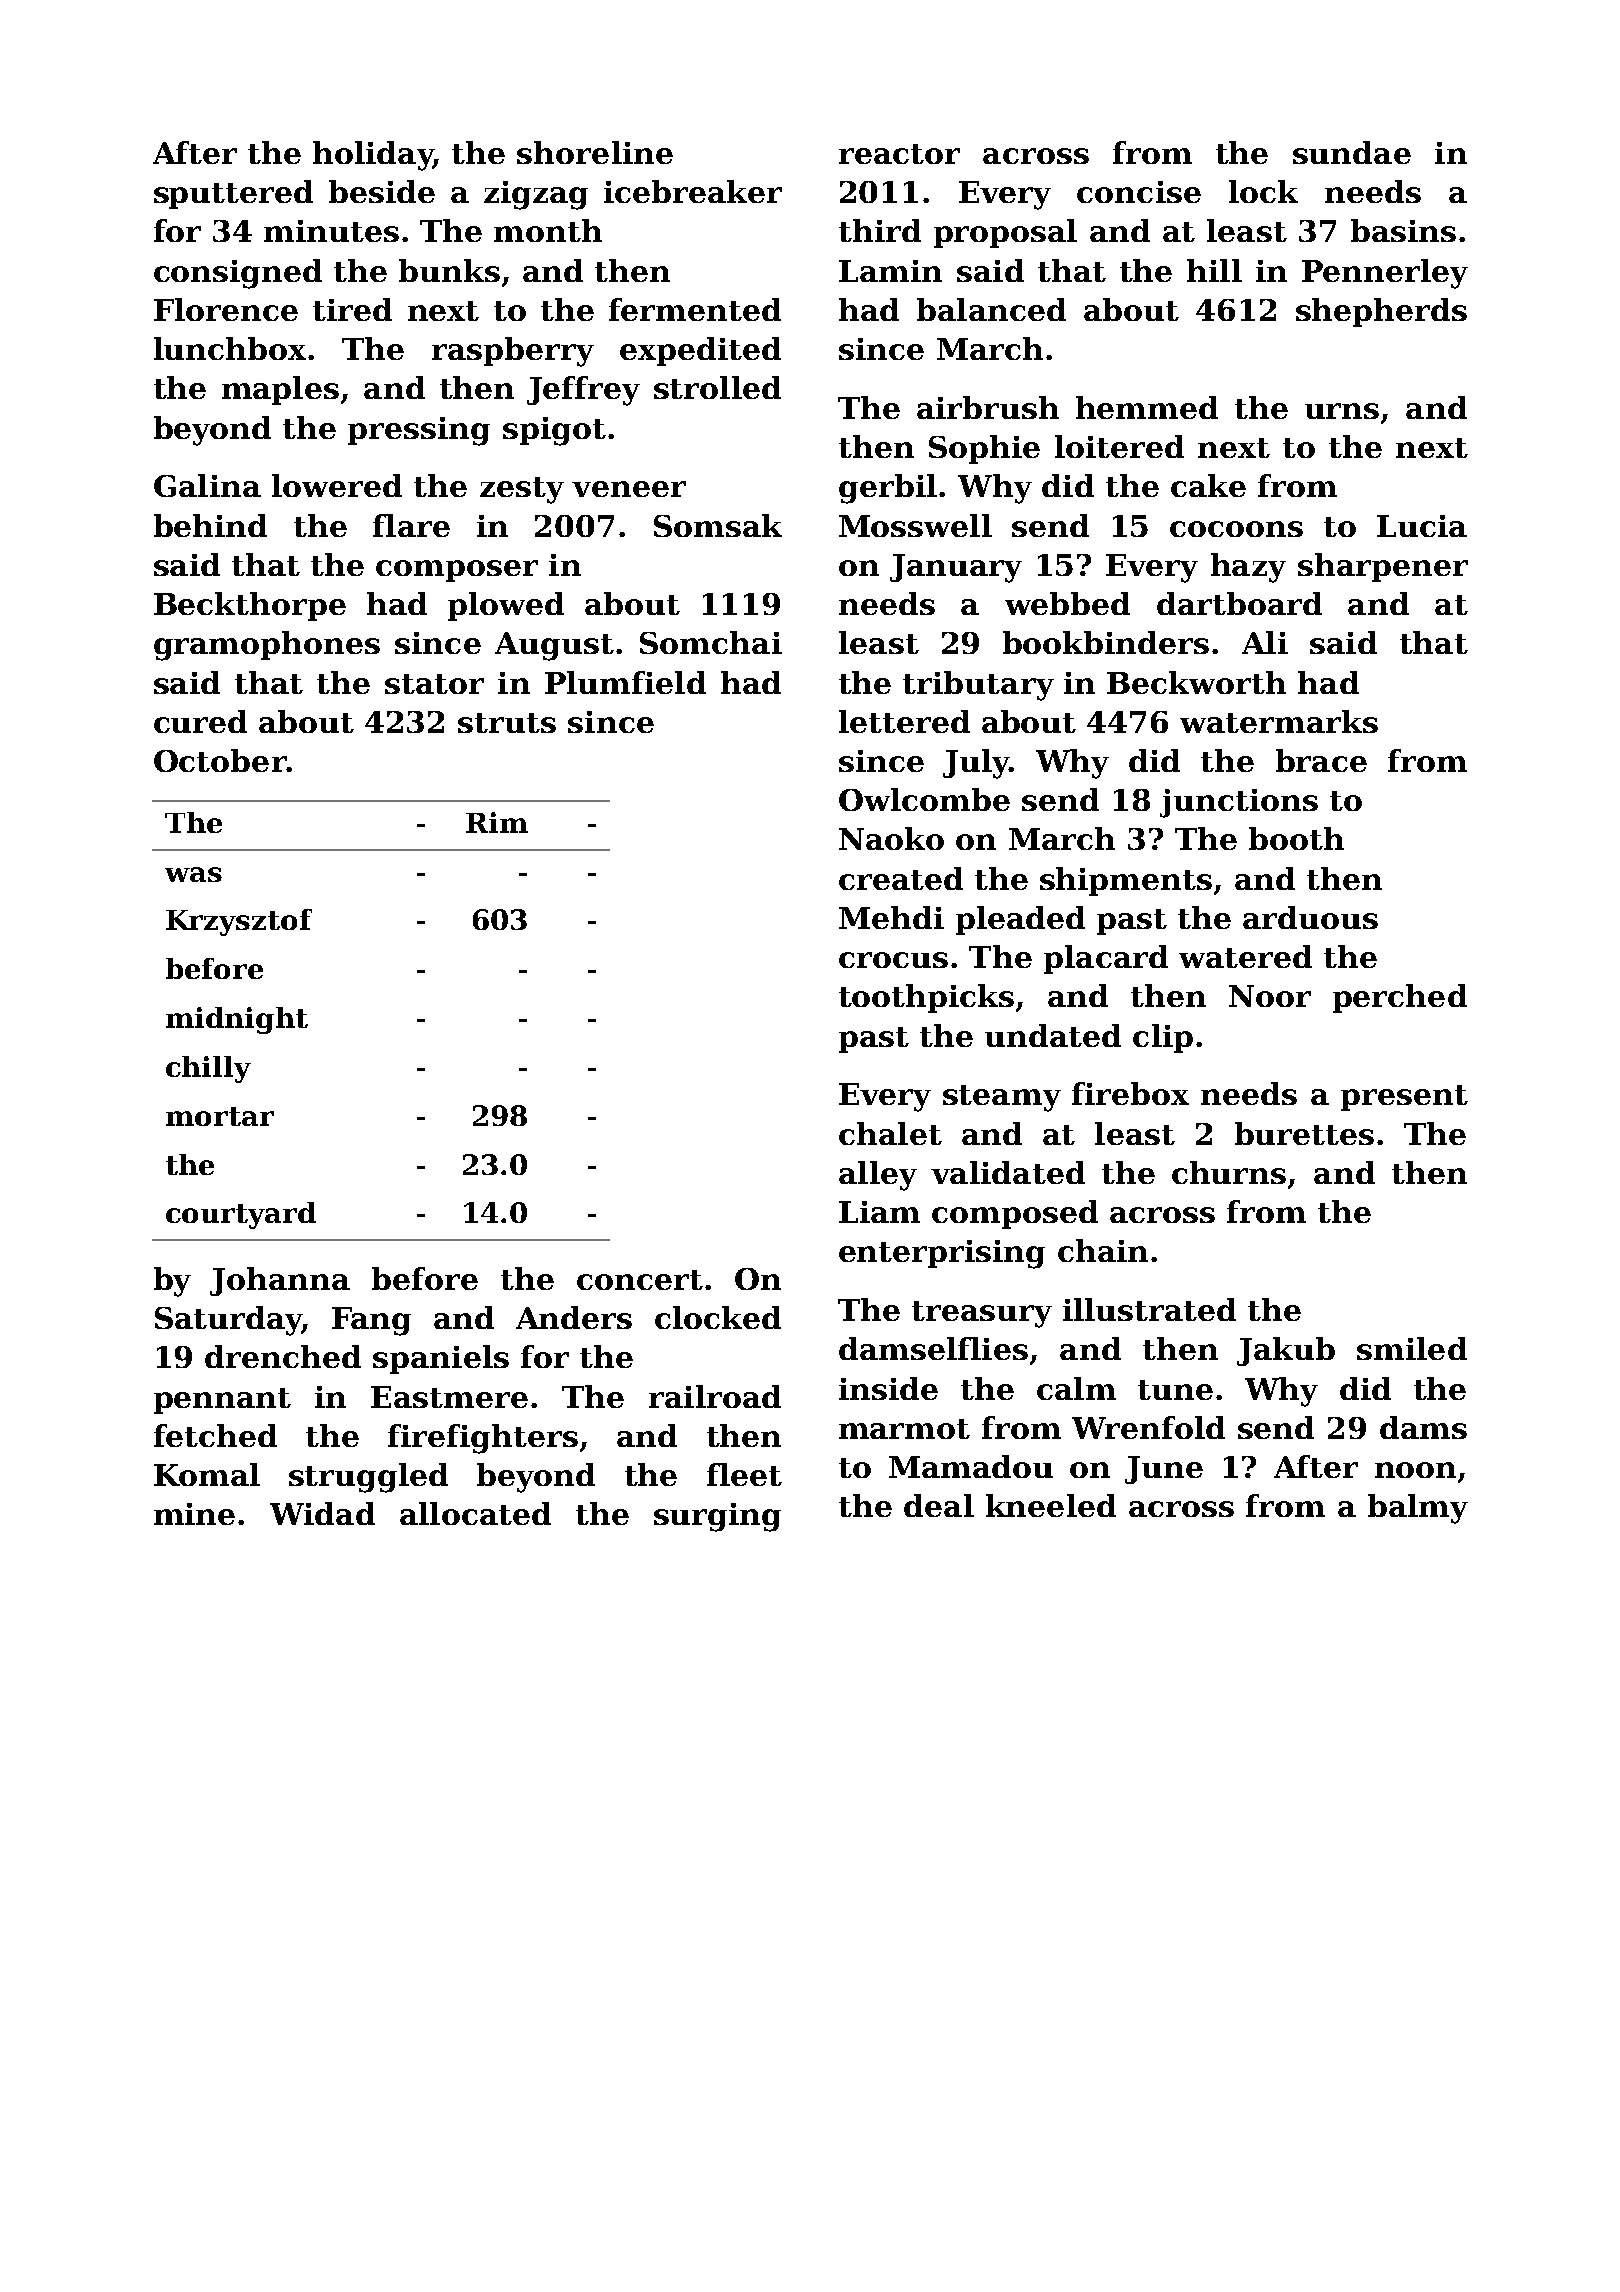 The image size is (1620, 2292). Describe the element at coordinates (1383, 567) in the screenshot. I see `sharpener` at that location.
